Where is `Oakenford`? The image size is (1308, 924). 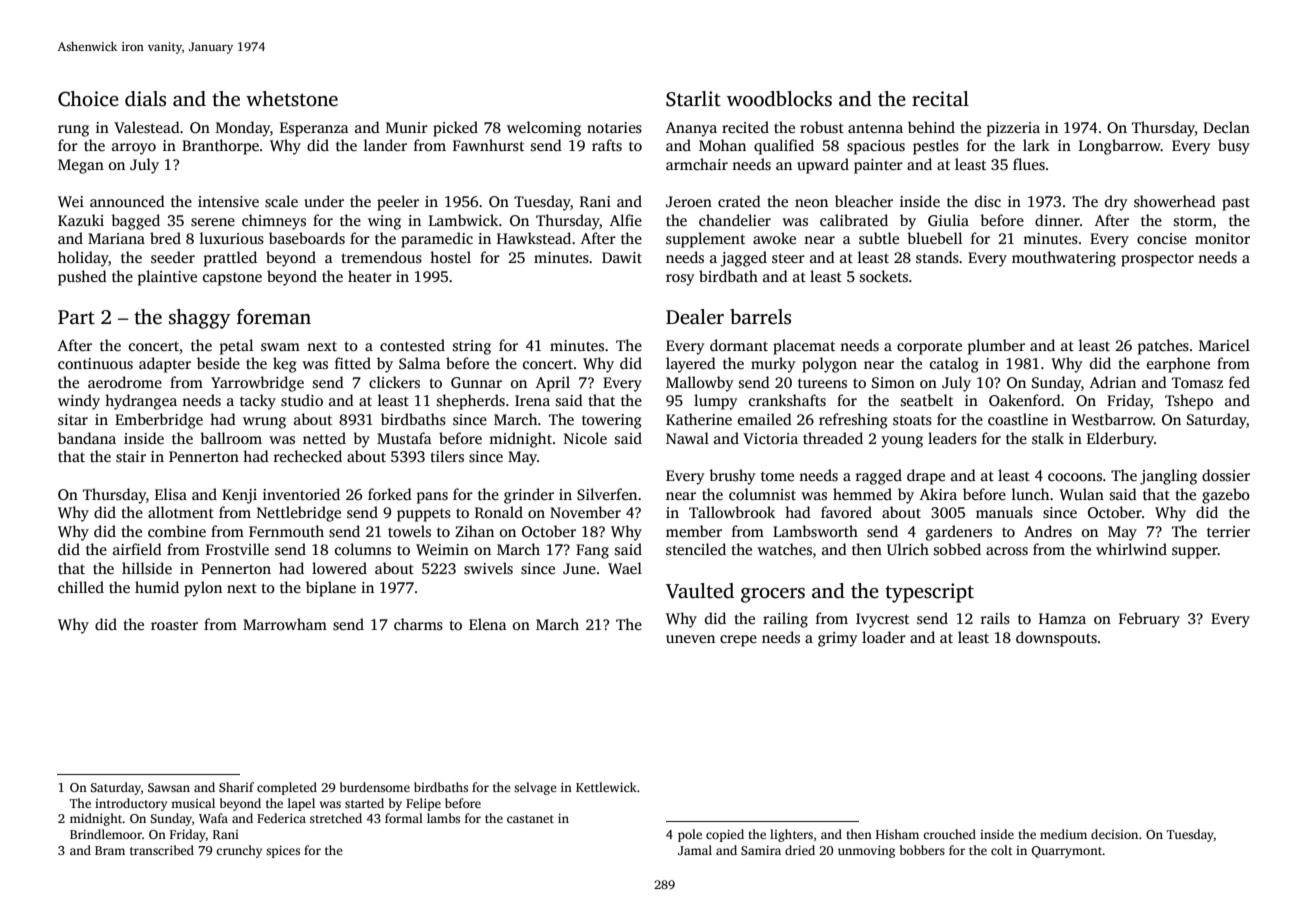 Oakenford is located at coordinates (1025, 400).
